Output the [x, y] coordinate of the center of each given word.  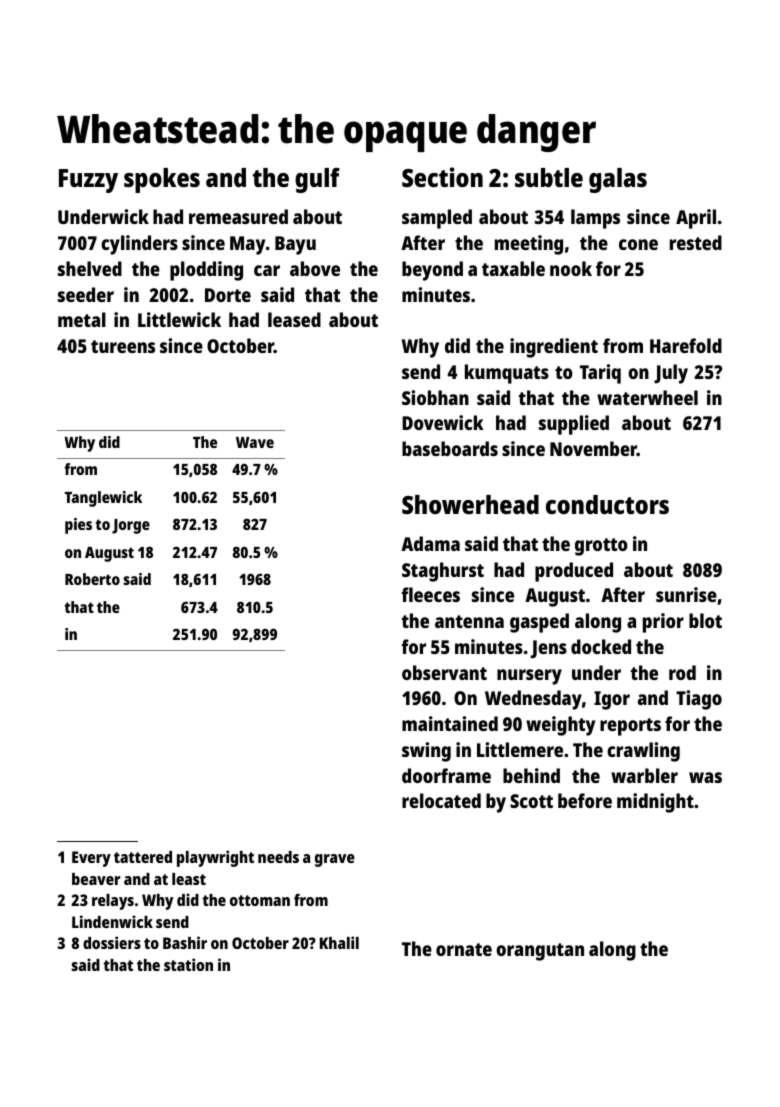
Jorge [131, 526]
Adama [430, 543]
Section [442, 177]
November [593, 448]
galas [618, 180]
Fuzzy [88, 181]
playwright [215, 858]
